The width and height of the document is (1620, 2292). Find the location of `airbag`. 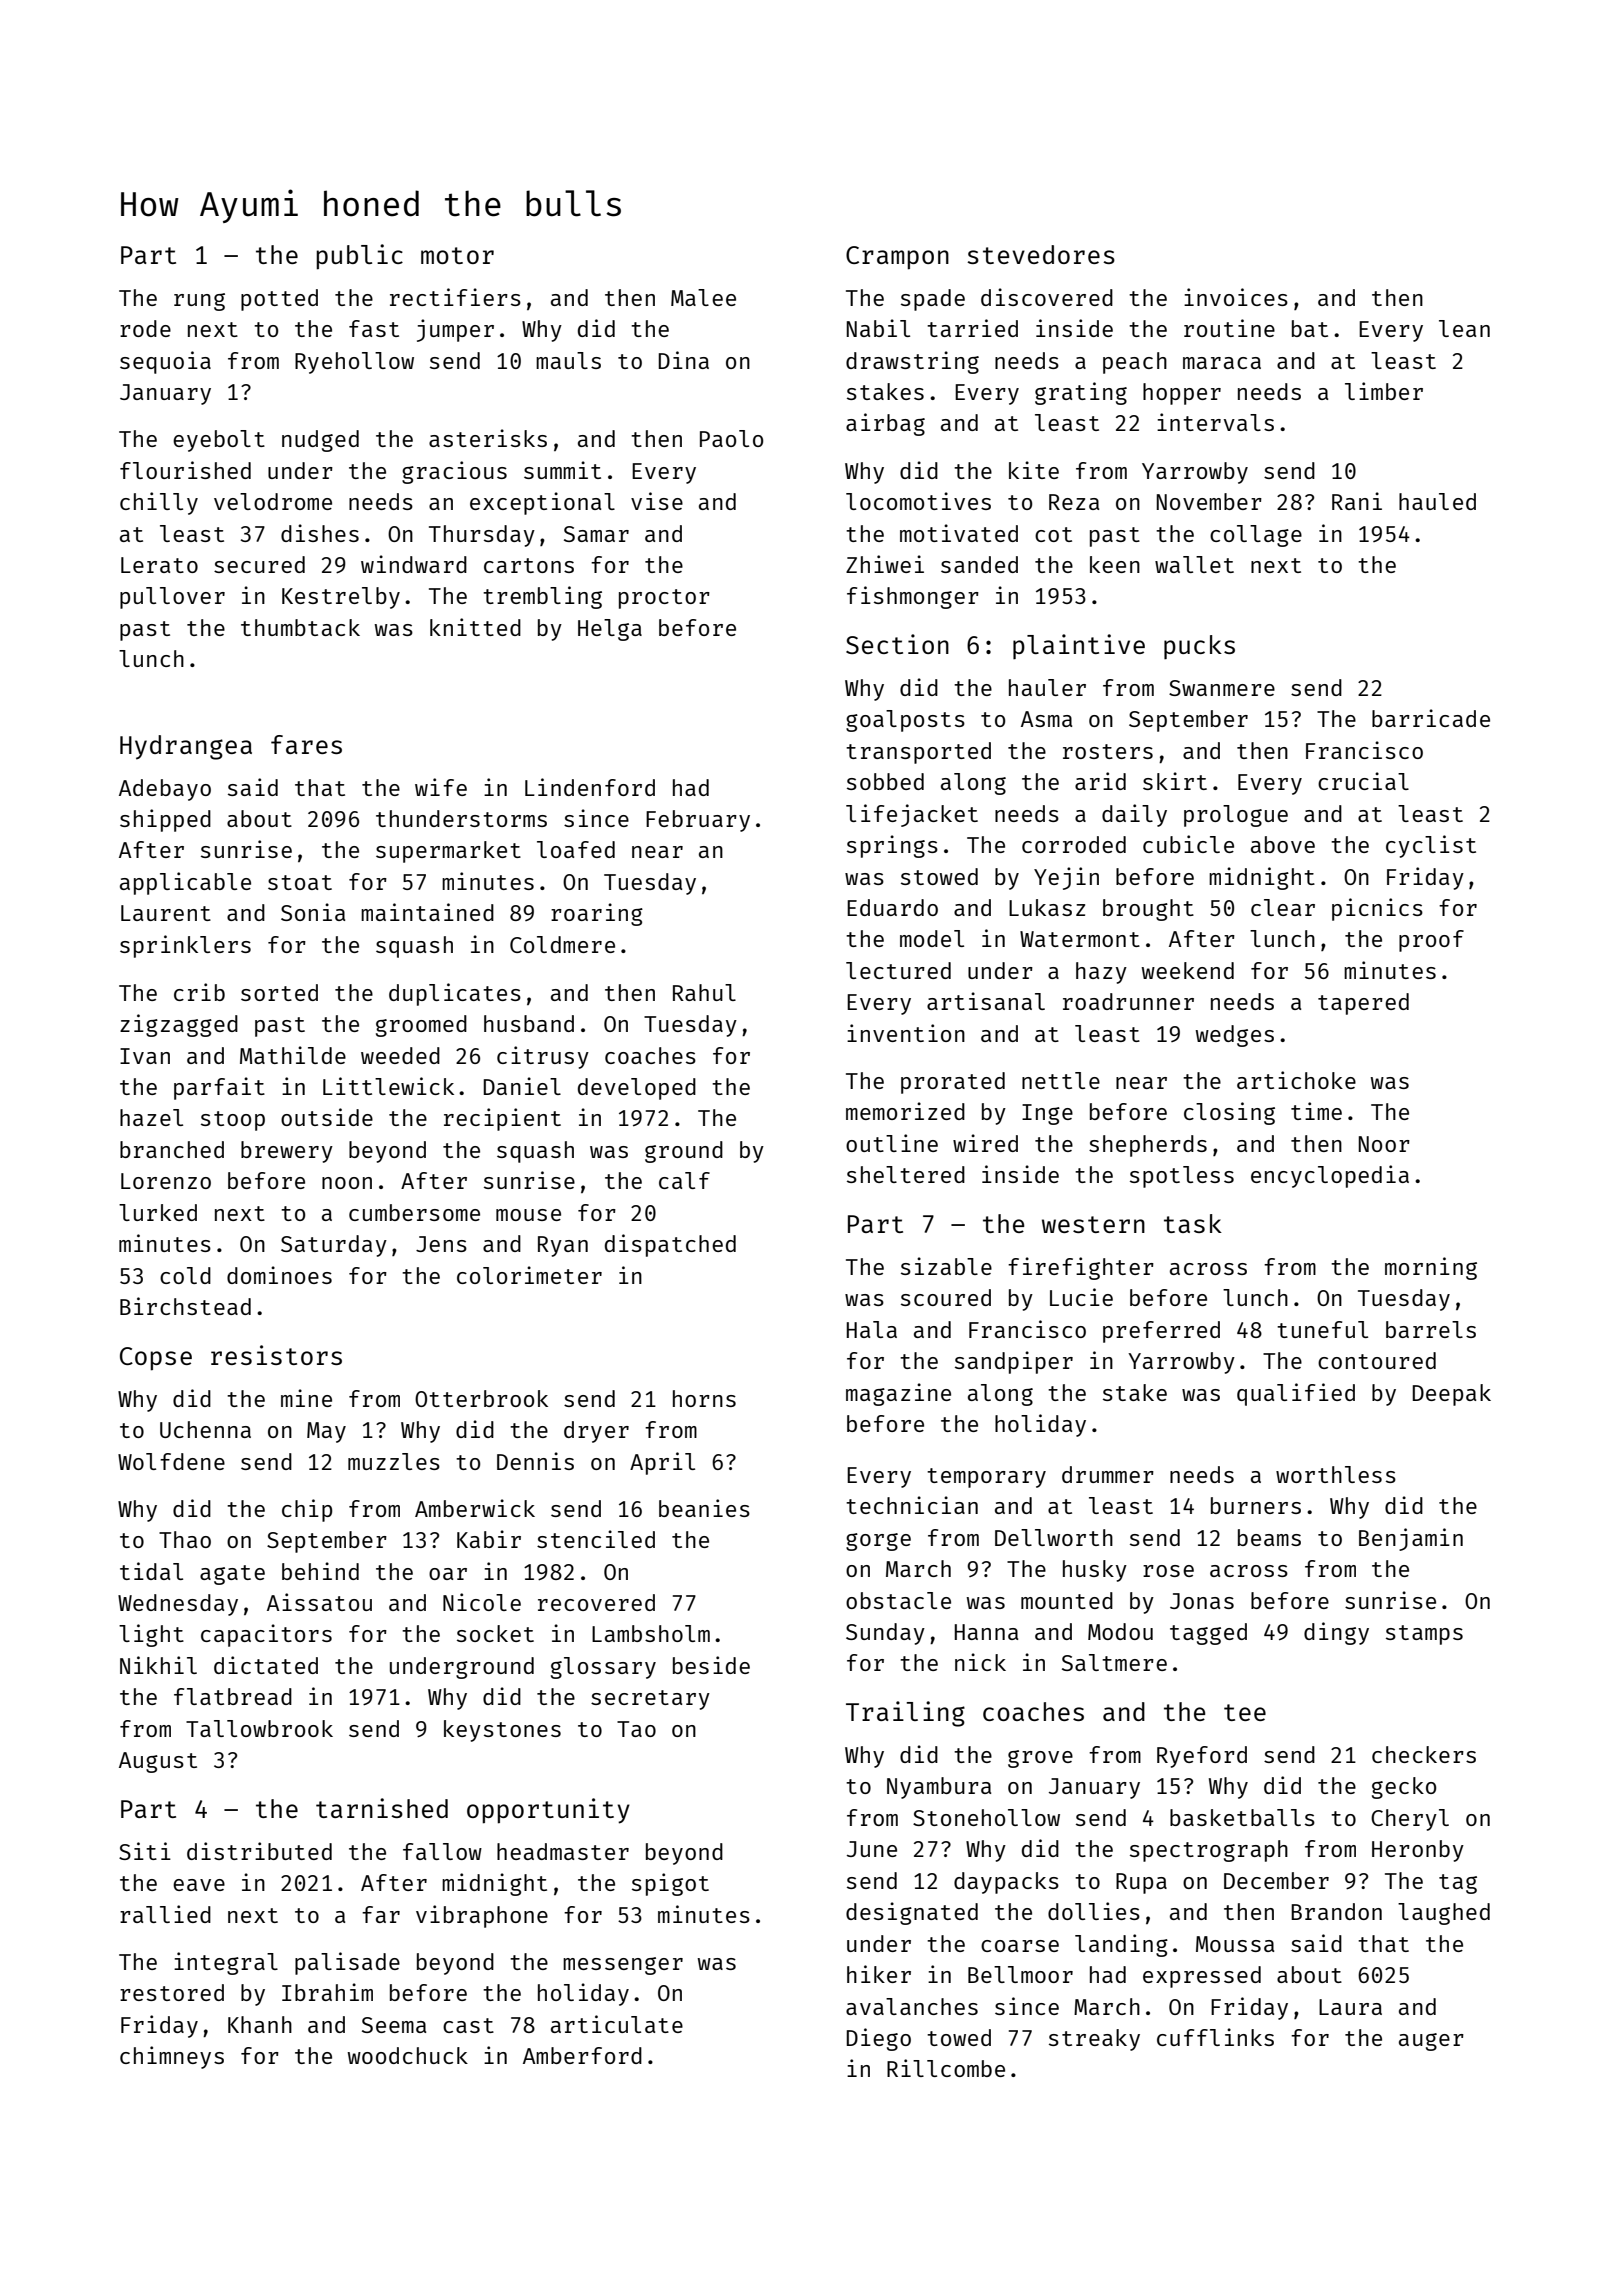

airbag is located at coordinates (885, 424).
